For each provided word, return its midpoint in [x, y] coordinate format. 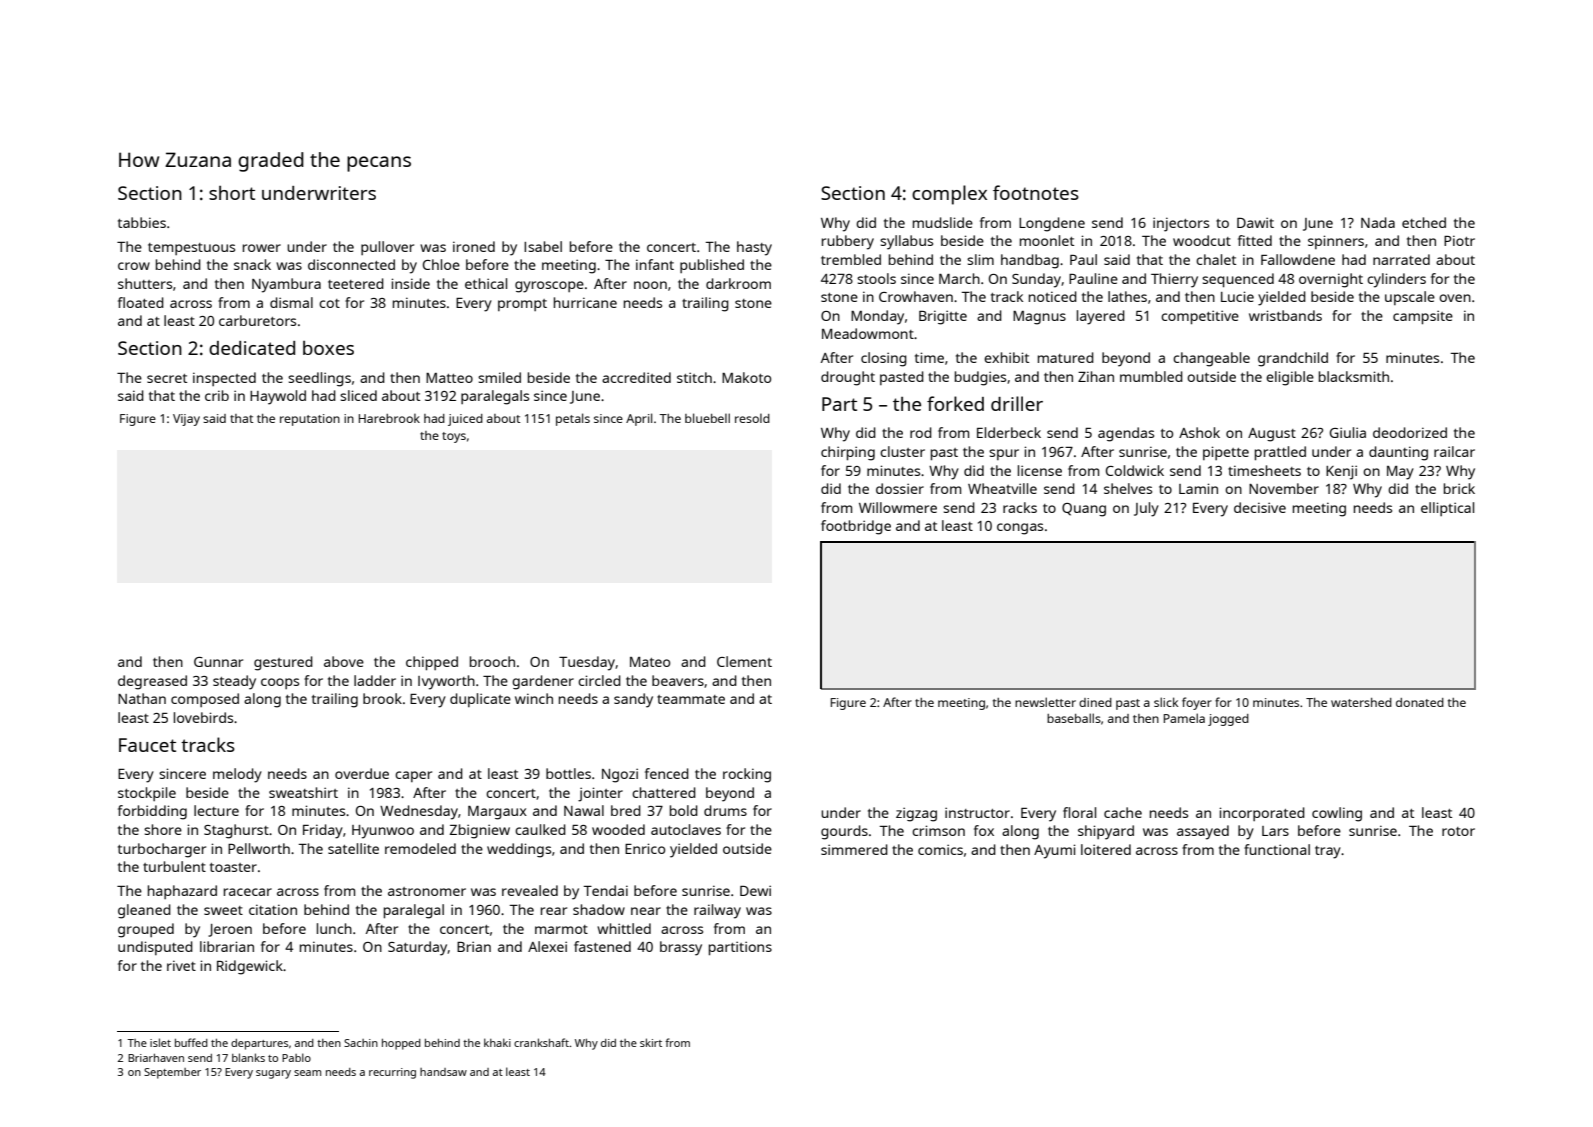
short [232, 193]
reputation [310, 420]
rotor [1458, 831]
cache [1123, 812]
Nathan [142, 698]
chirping [848, 453]
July [1146, 509]
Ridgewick [250, 967]
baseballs [1074, 718]
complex [949, 195]
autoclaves [686, 829]
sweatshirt [303, 792]
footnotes [1036, 192]
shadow [599, 909]
